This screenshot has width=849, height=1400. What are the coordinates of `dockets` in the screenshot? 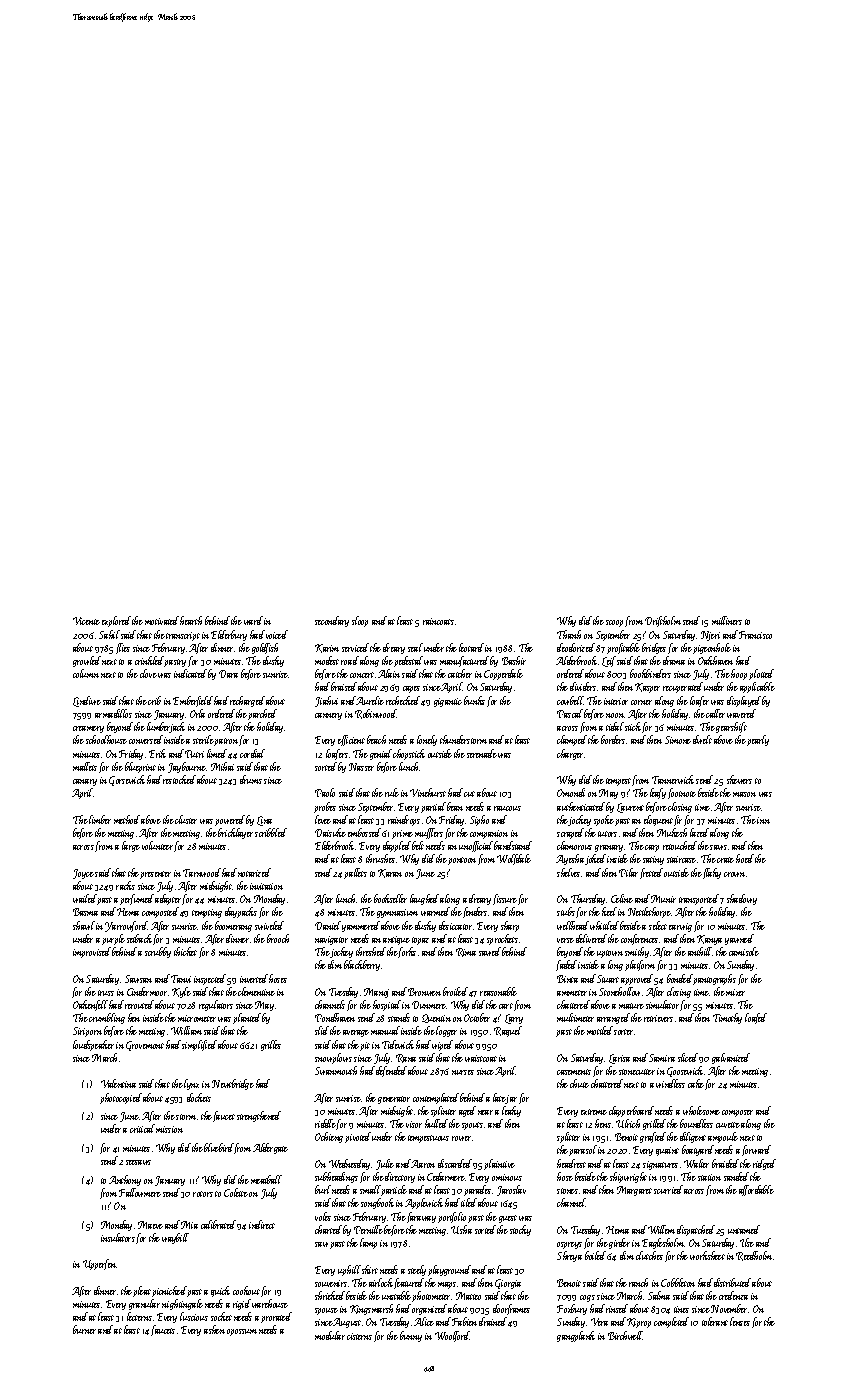 It's located at (199, 1097).
